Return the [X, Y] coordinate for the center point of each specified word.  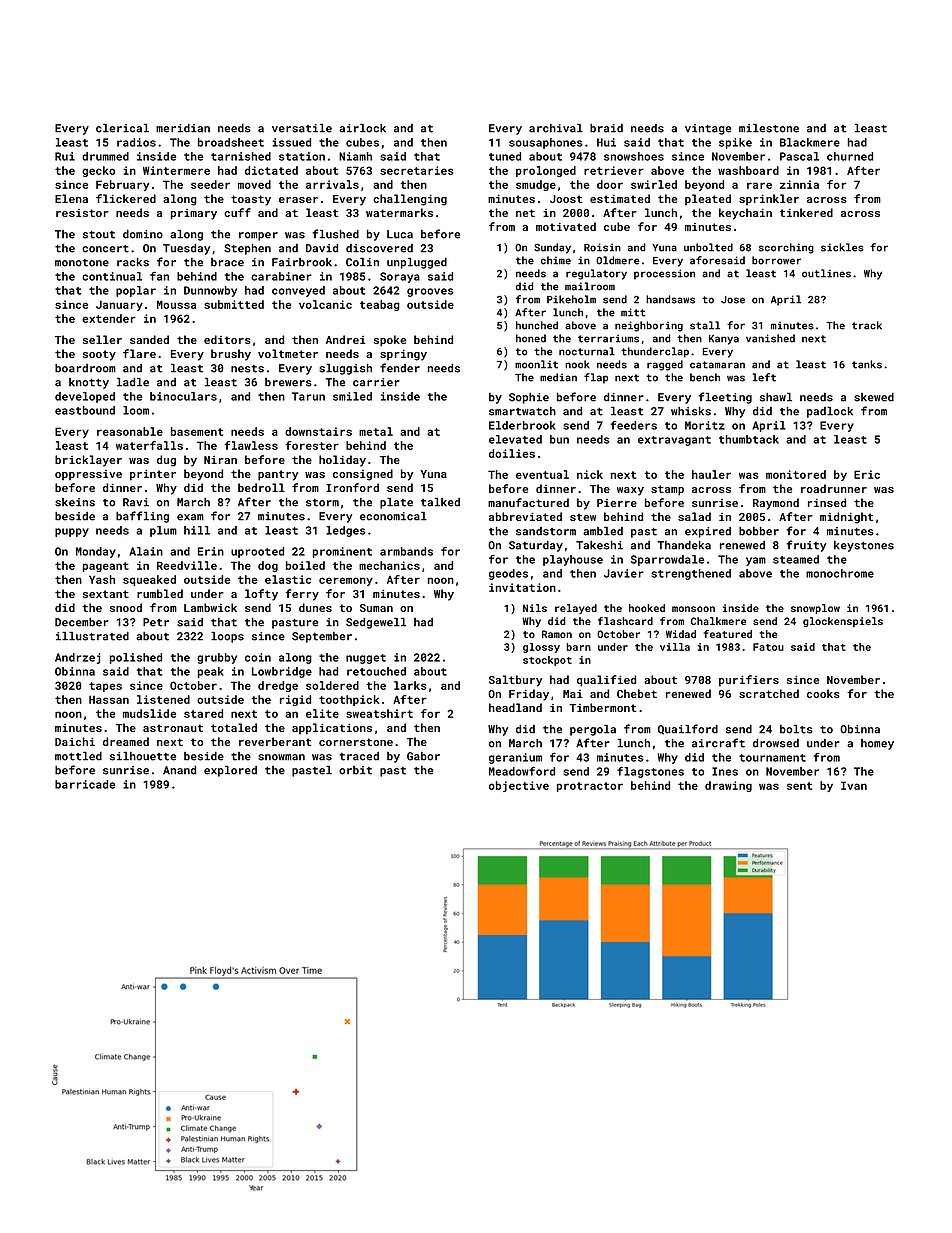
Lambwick [210, 607]
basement [197, 431]
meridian [183, 128]
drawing [728, 786]
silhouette [143, 756]
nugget [366, 659]
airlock [362, 128]
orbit [355, 770]
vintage [708, 129]
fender [400, 368]
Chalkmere [718, 621]
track [867, 325]
